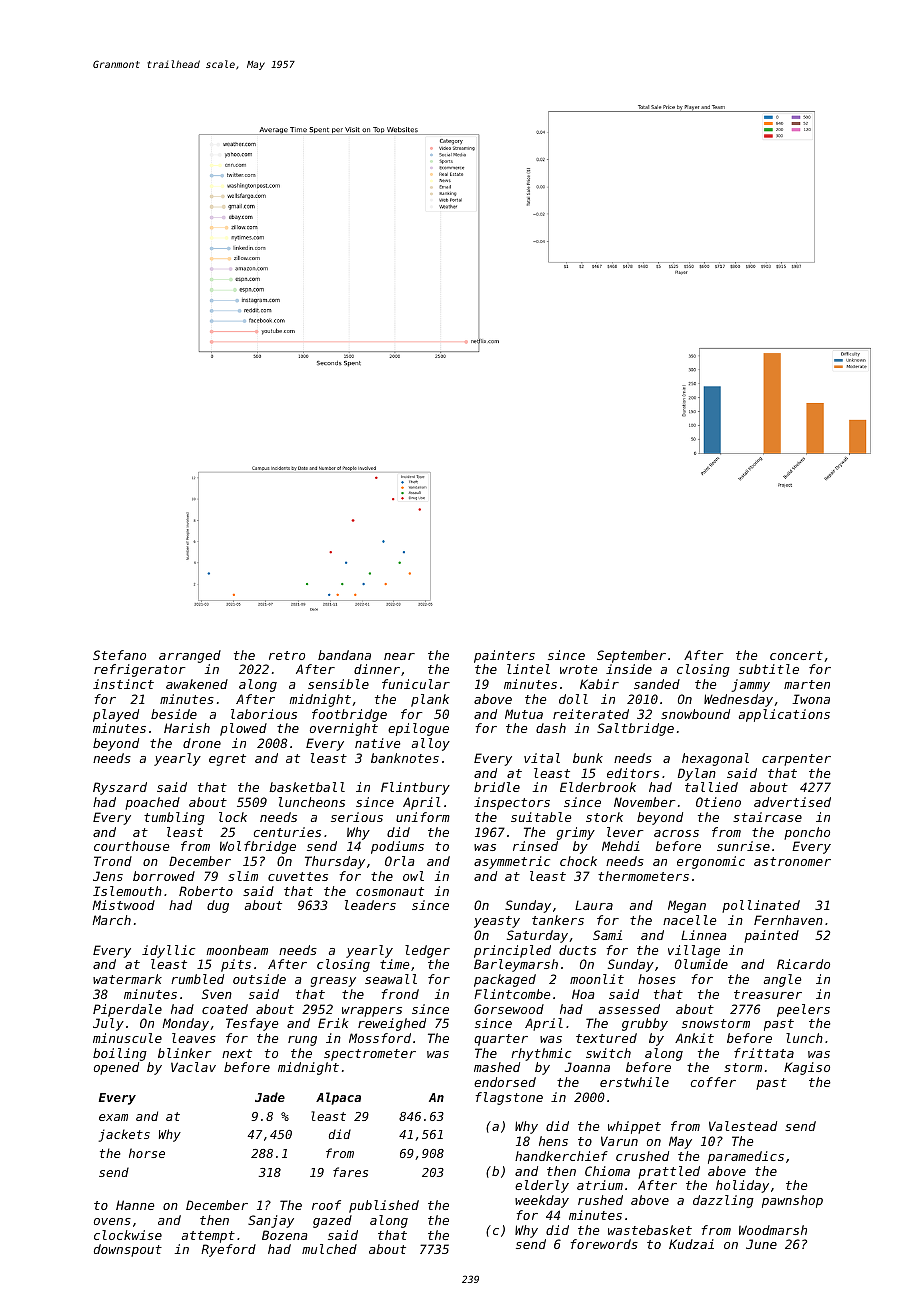 The height and width of the screenshot is (1308, 924). What do you see at coordinates (542, 758) in the screenshot?
I see `vital` at bounding box center [542, 758].
